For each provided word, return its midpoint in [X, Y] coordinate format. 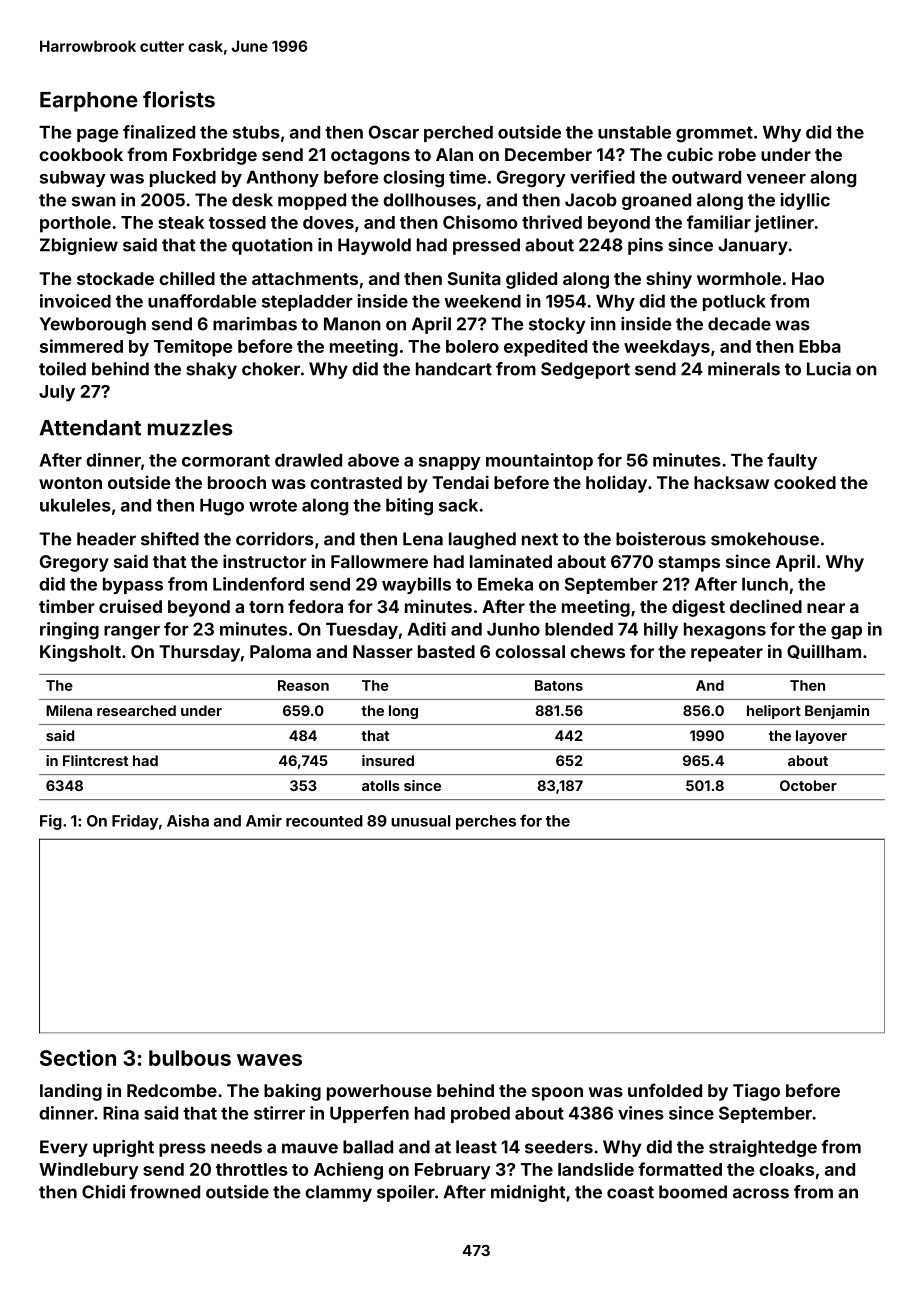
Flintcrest [95, 760]
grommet [714, 134]
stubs [256, 132]
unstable [634, 132]
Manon [352, 324]
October [808, 785]
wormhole [739, 278]
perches [486, 822]
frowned [165, 1192]
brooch [237, 482]
